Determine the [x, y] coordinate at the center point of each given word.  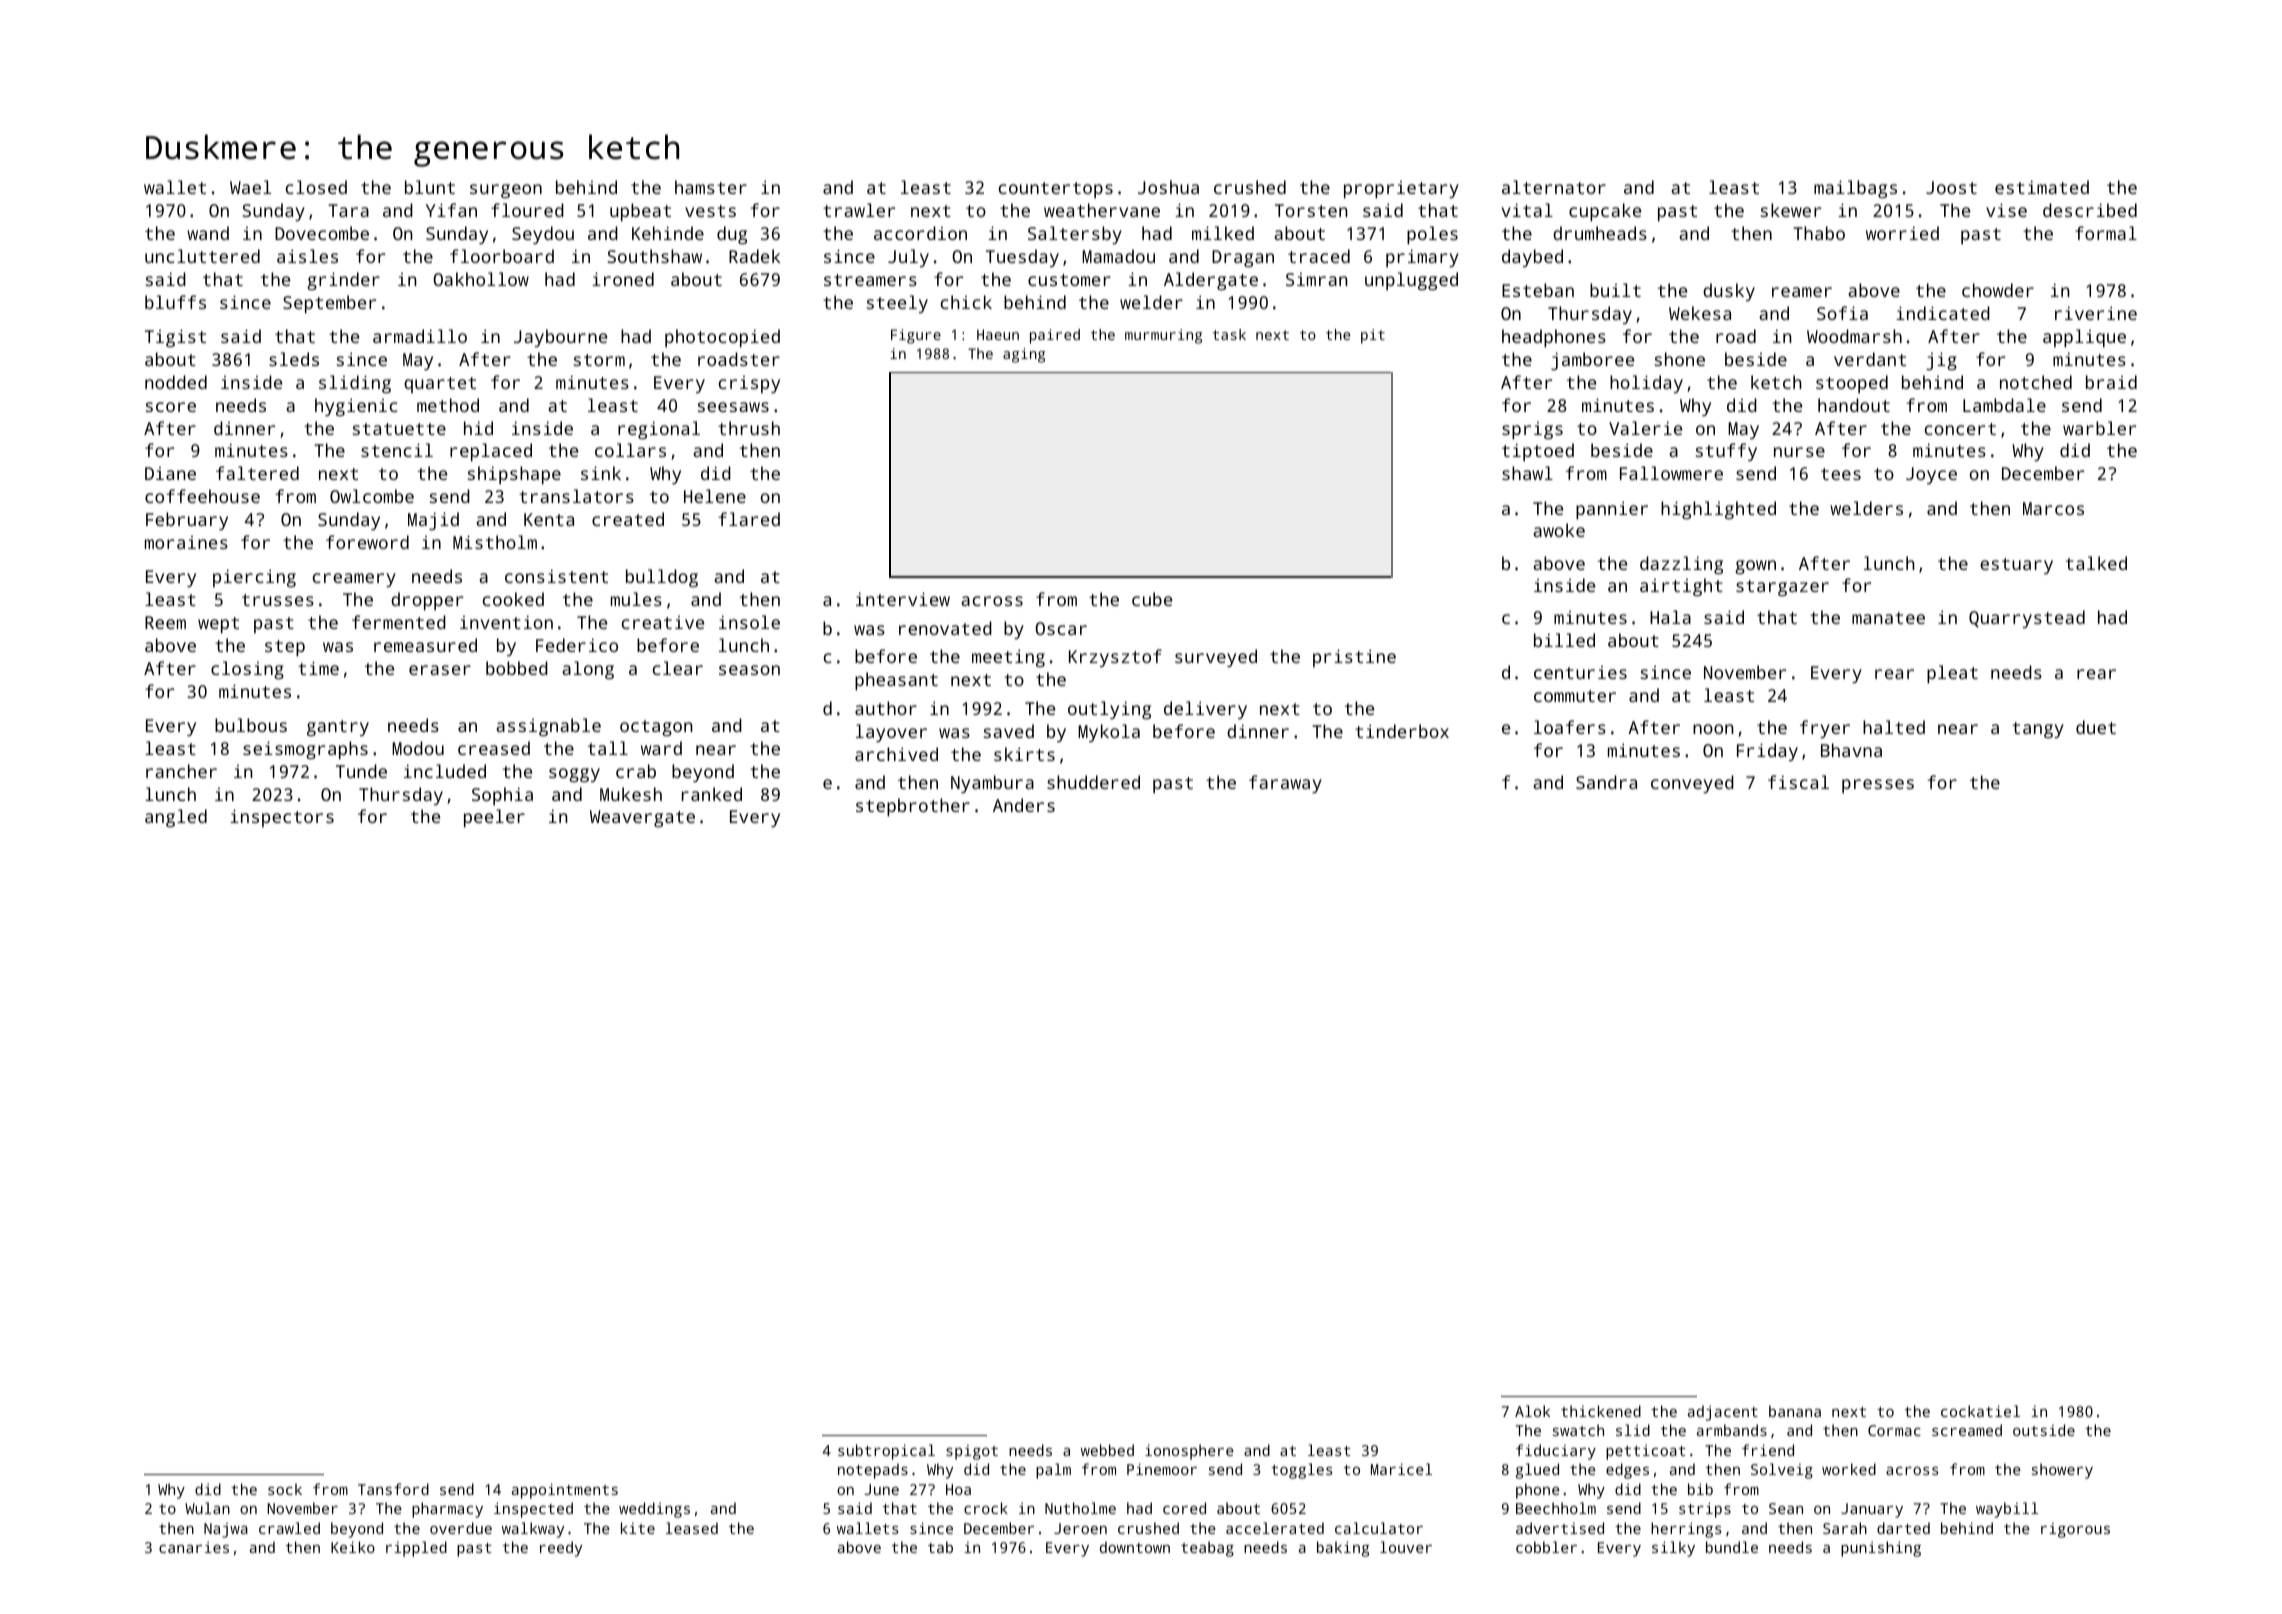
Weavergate [642, 819]
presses [1878, 786]
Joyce [1931, 475]
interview [903, 599]
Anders [1024, 805]
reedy [561, 1549]
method [448, 405]
